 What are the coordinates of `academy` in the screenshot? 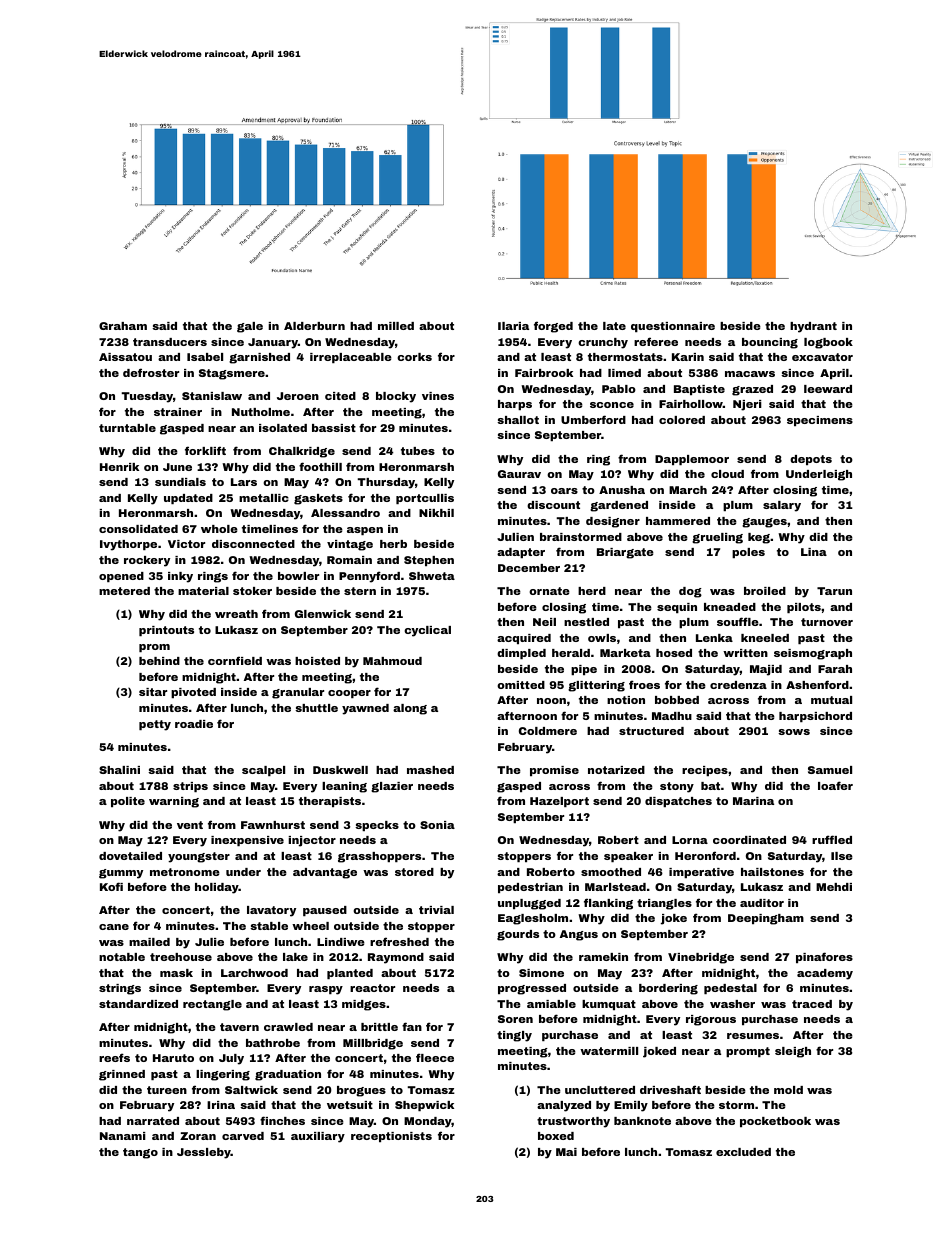 It's located at (825, 974).
